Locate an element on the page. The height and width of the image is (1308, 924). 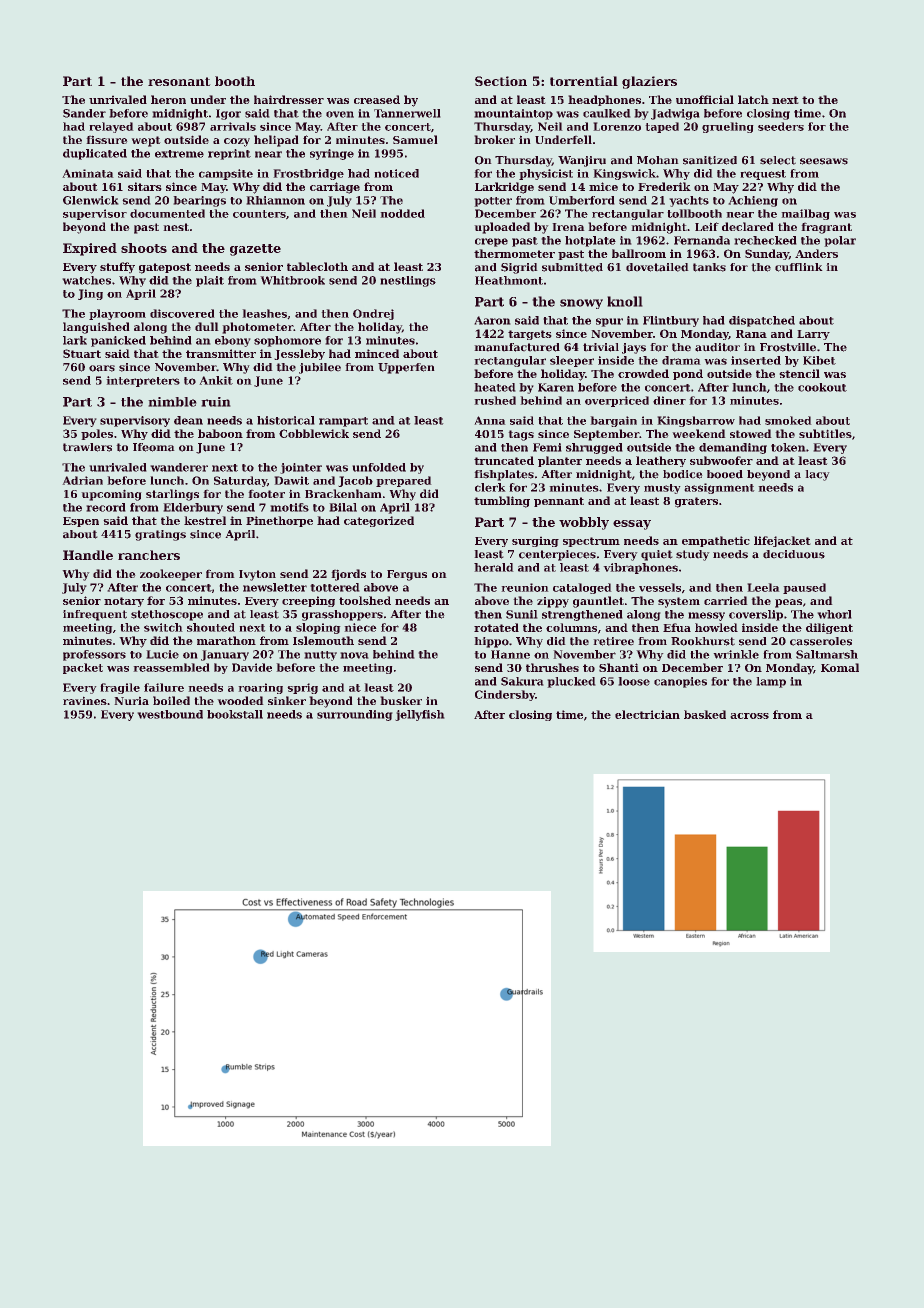
Frederik is located at coordinates (664, 186).
